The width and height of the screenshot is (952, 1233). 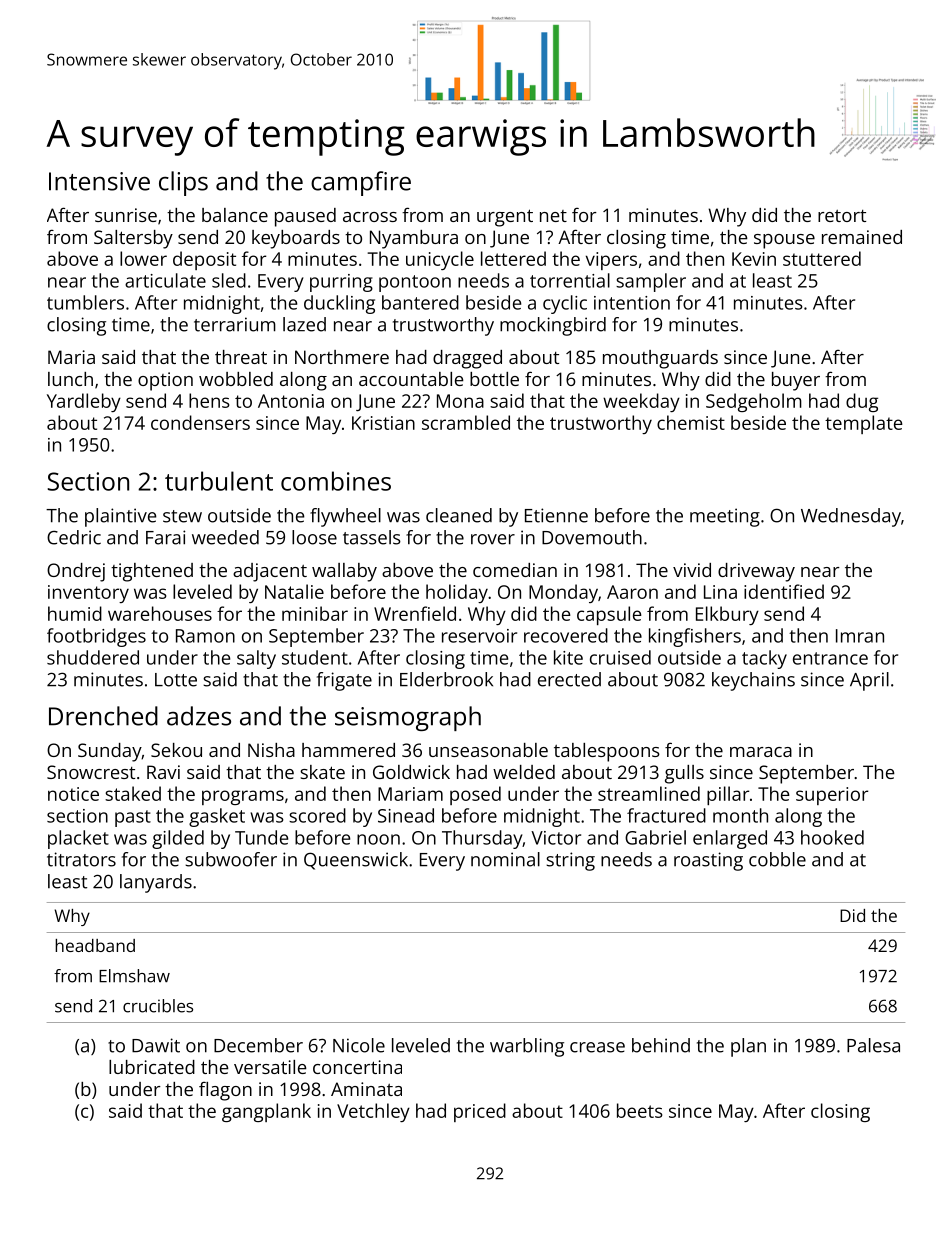 I want to click on option, so click(x=165, y=381).
